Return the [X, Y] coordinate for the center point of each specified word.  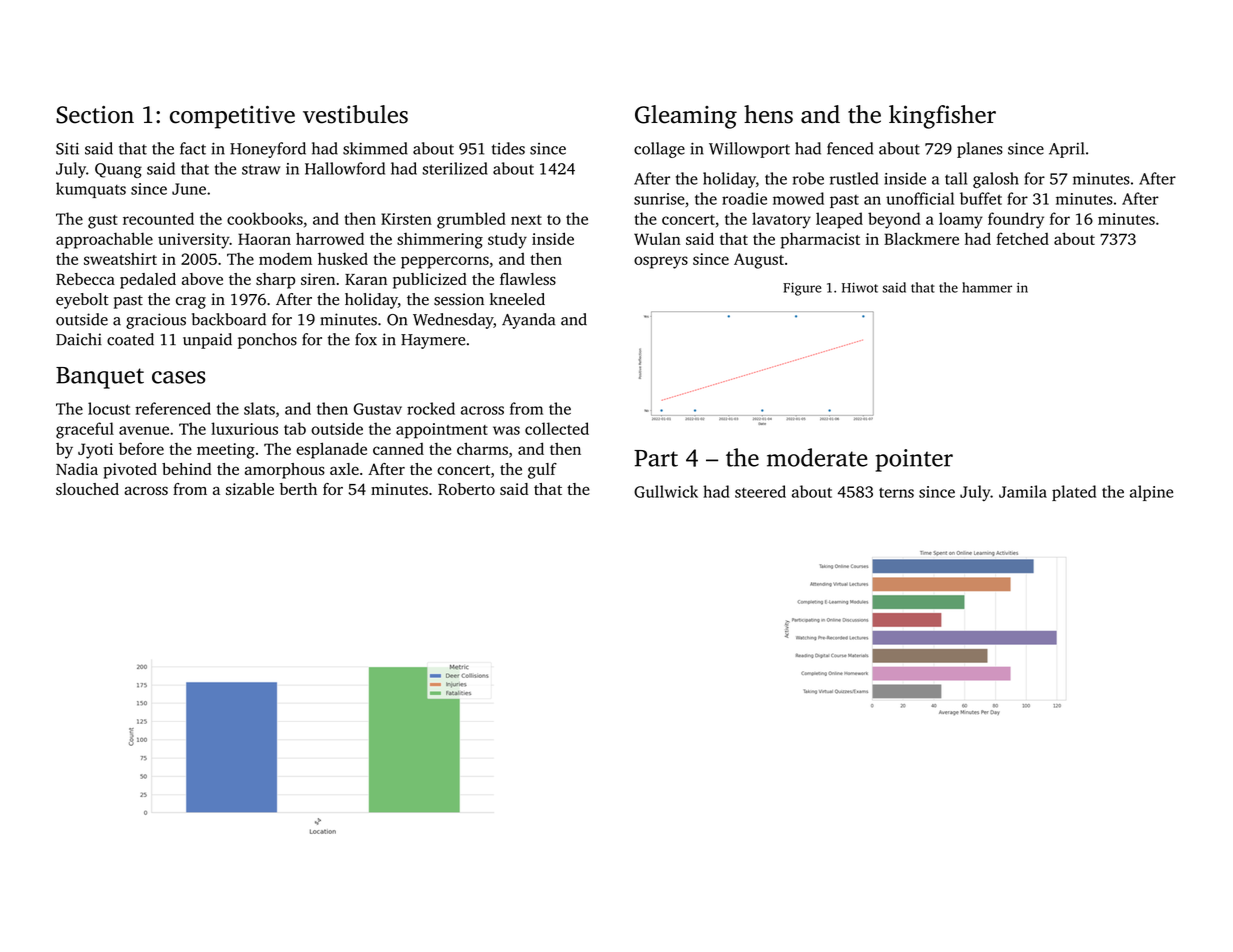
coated [130, 339]
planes [980, 150]
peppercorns [445, 262]
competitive [232, 117]
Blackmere [921, 238]
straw [261, 169]
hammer [987, 287]
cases [178, 377]
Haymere [433, 341]
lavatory [781, 220]
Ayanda [529, 321]
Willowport [749, 150]
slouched [87, 489]
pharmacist [820, 241]
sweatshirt [120, 259]
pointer [914, 460]
